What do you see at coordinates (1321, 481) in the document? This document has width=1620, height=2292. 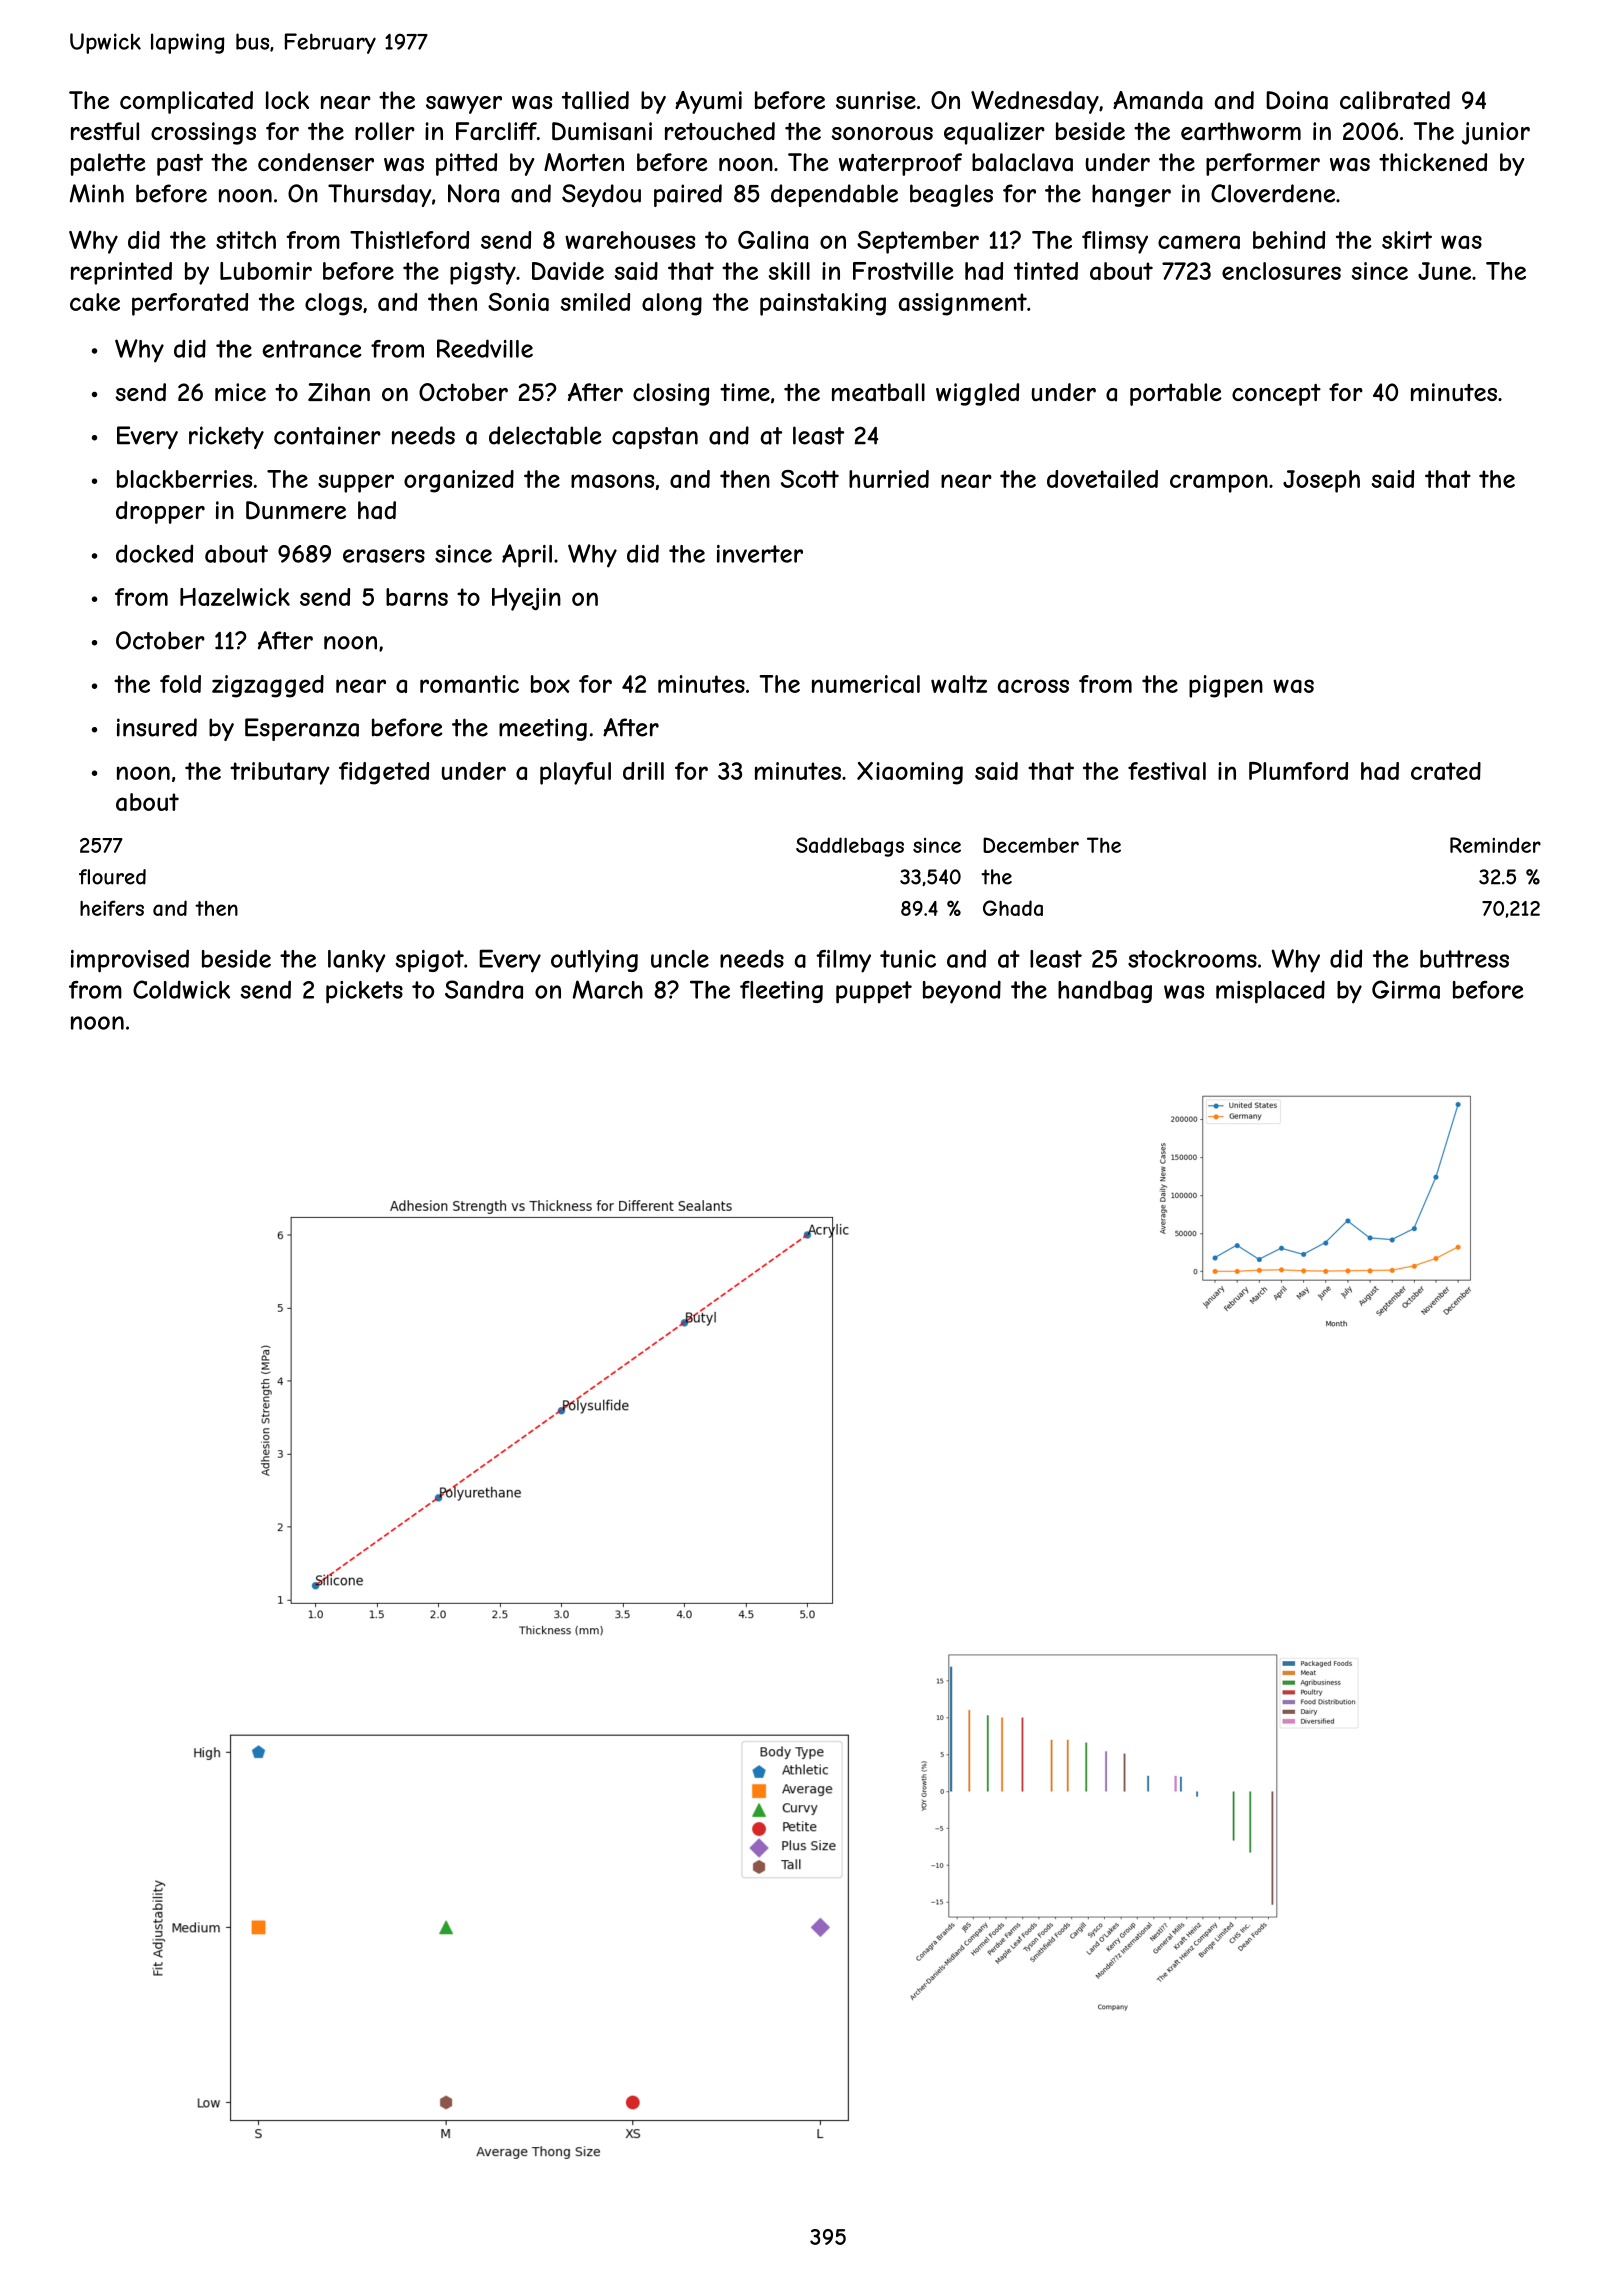 I see `Joseph` at bounding box center [1321, 481].
